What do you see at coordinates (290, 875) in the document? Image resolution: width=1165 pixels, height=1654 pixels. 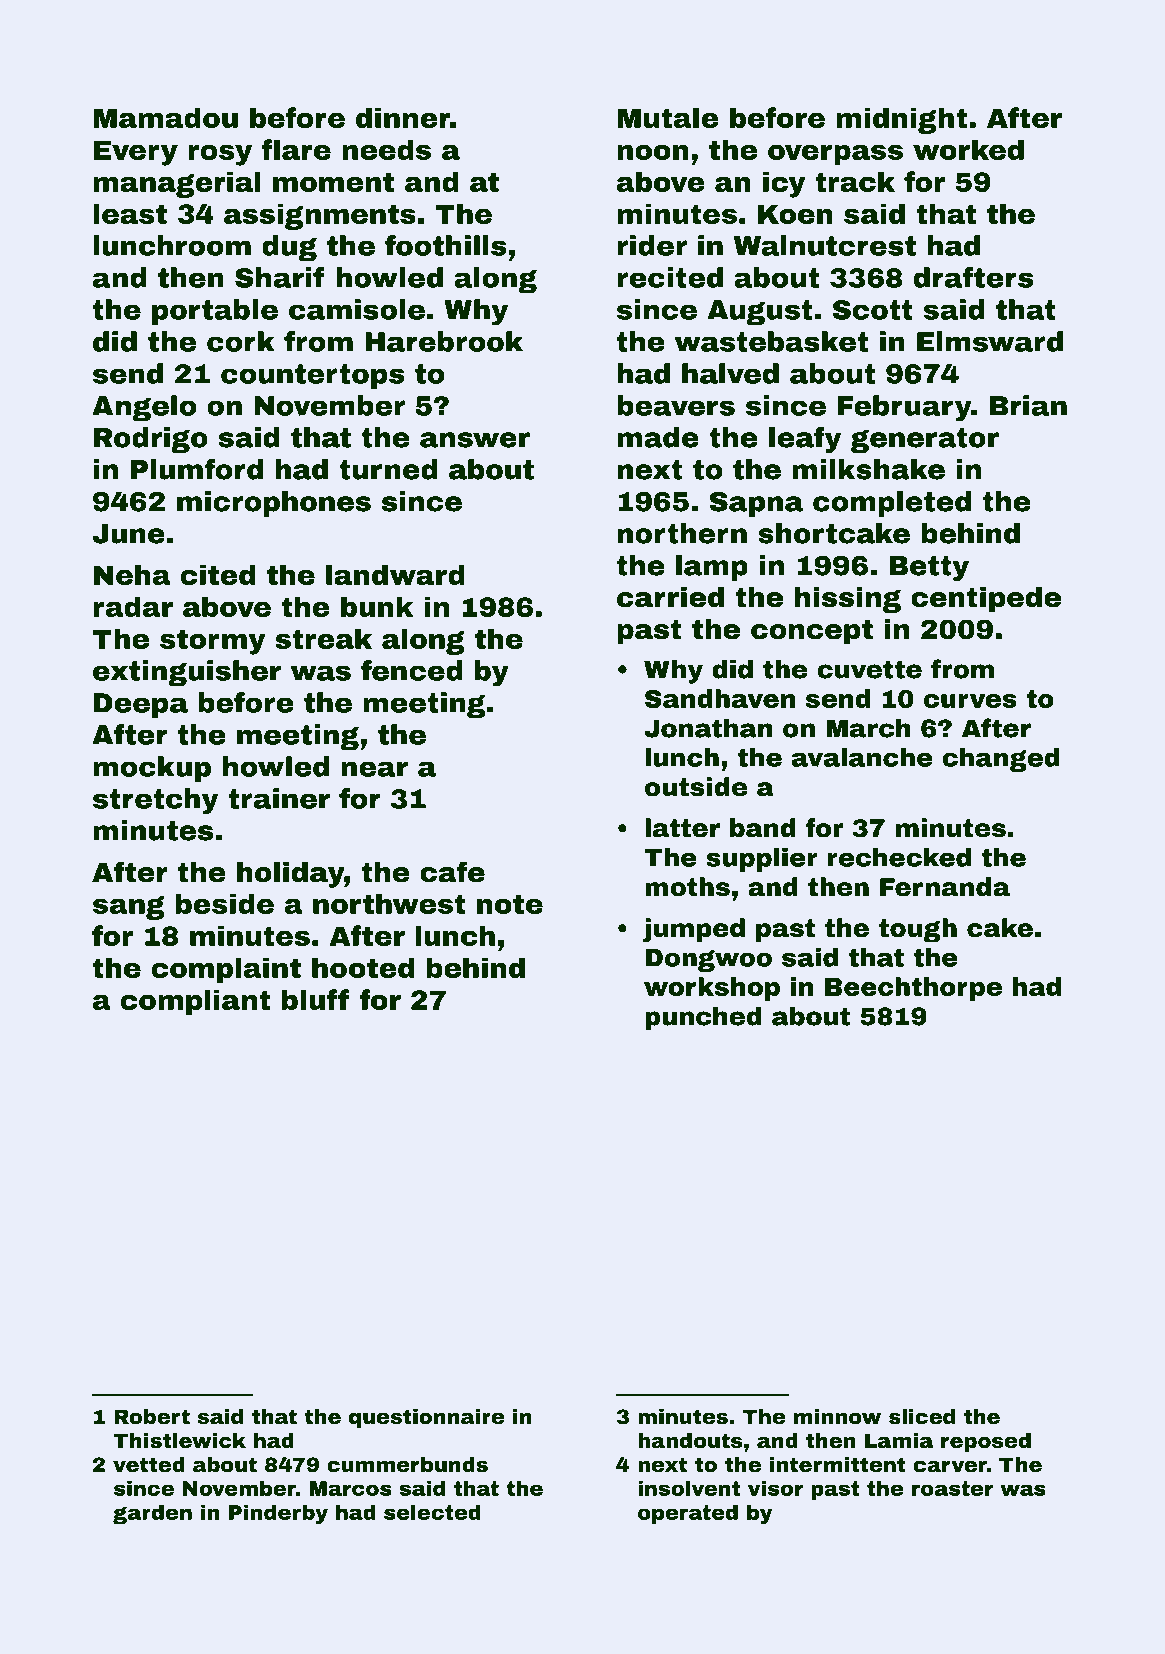 I see `holiday` at bounding box center [290, 875].
